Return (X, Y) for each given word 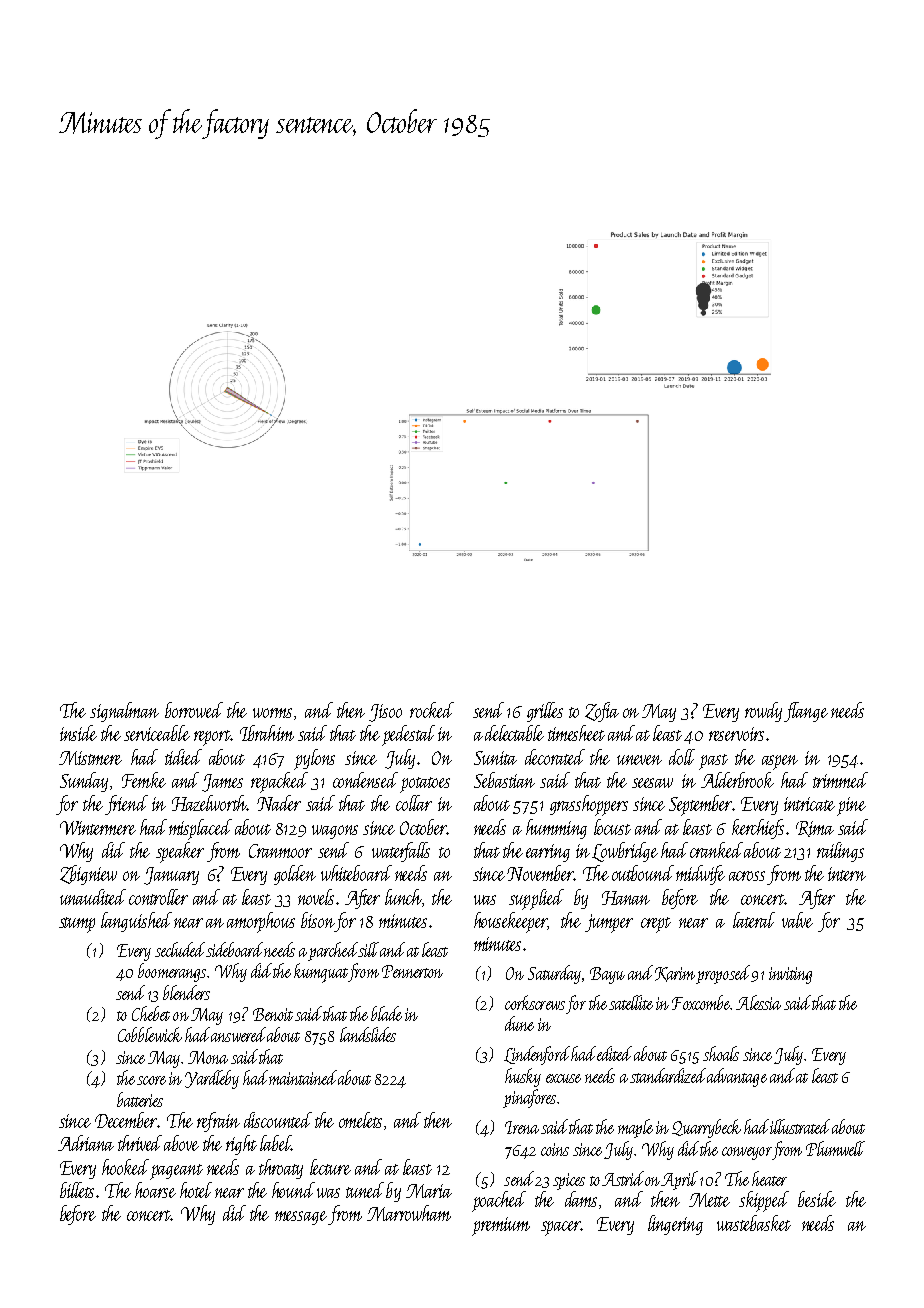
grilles (545, 712)
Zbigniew (88, 875)
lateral (754, 920)
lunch (403, 897)
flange (806, 712)
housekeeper (510, 922)
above (181, 1143)
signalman (124, 712)
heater (769, 1178)
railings (840, 852)
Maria (429, 1191)
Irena (522, 1127)
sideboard (234, 949)
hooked (125, 1167)
